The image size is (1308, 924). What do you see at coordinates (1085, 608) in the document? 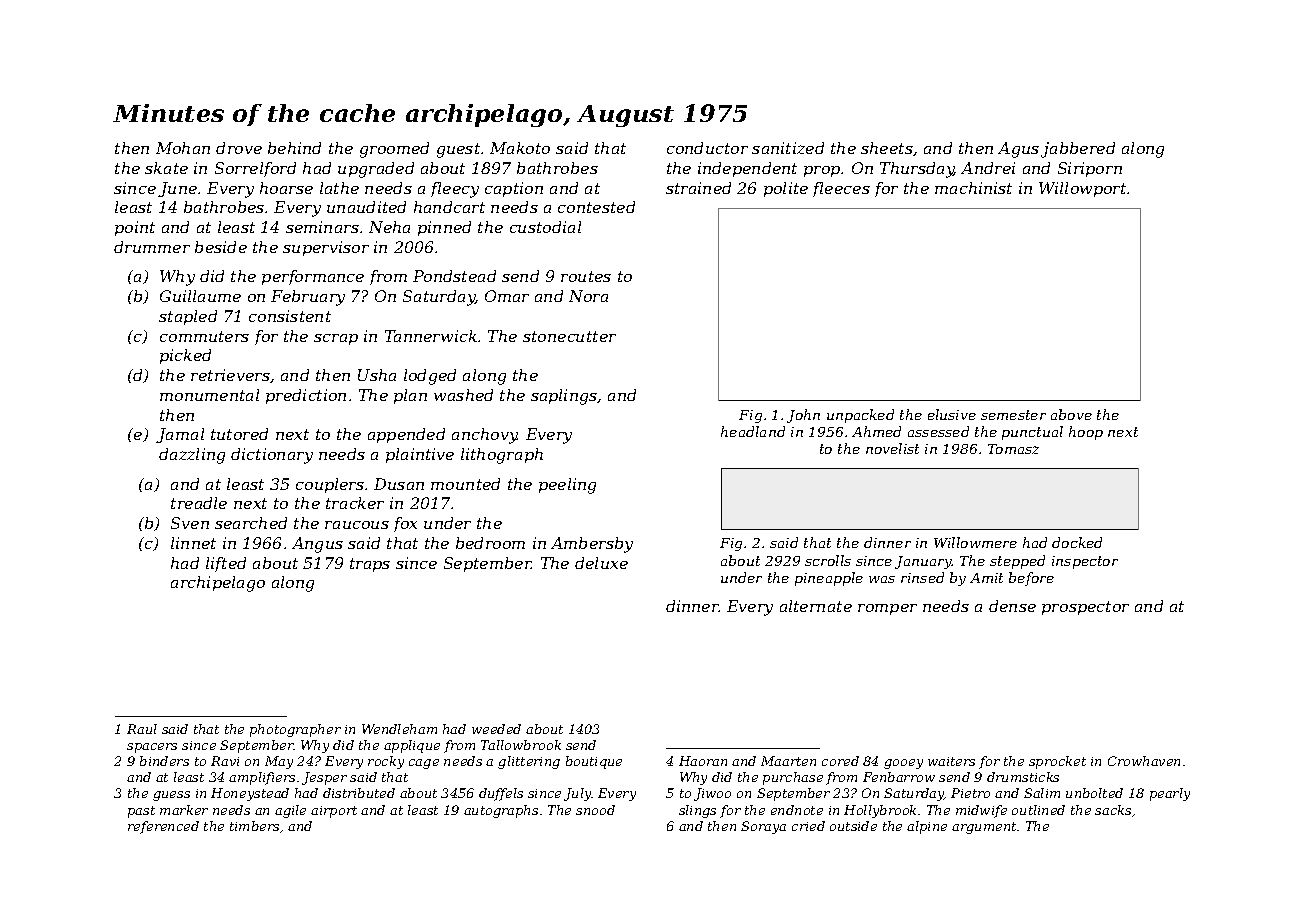
I see `prospector` at bounding box center [1085, 608].
